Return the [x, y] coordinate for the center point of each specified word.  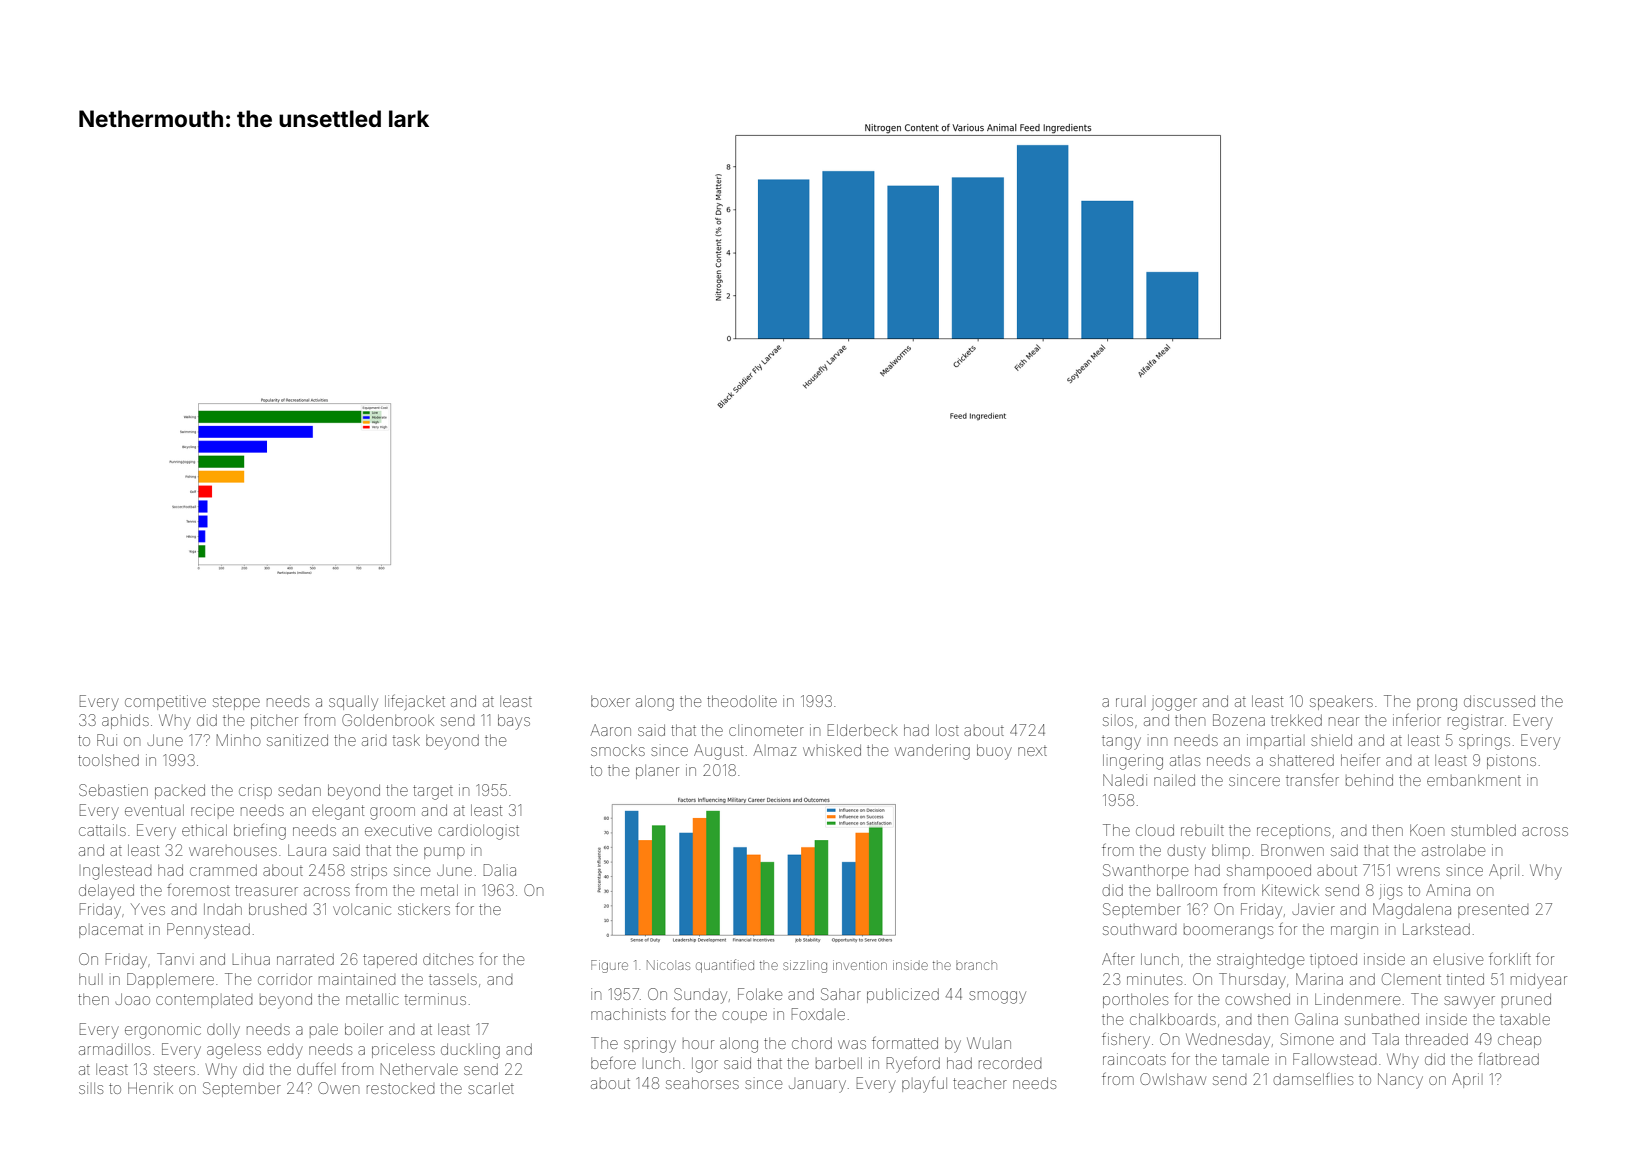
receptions [1293, 831]
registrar [1476, 722]
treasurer [266, 890]
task [406, 740]
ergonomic [163, 1031]
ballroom [1187, 890]
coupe [745, 1015]
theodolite [742, 701]
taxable [1525, 1019]
